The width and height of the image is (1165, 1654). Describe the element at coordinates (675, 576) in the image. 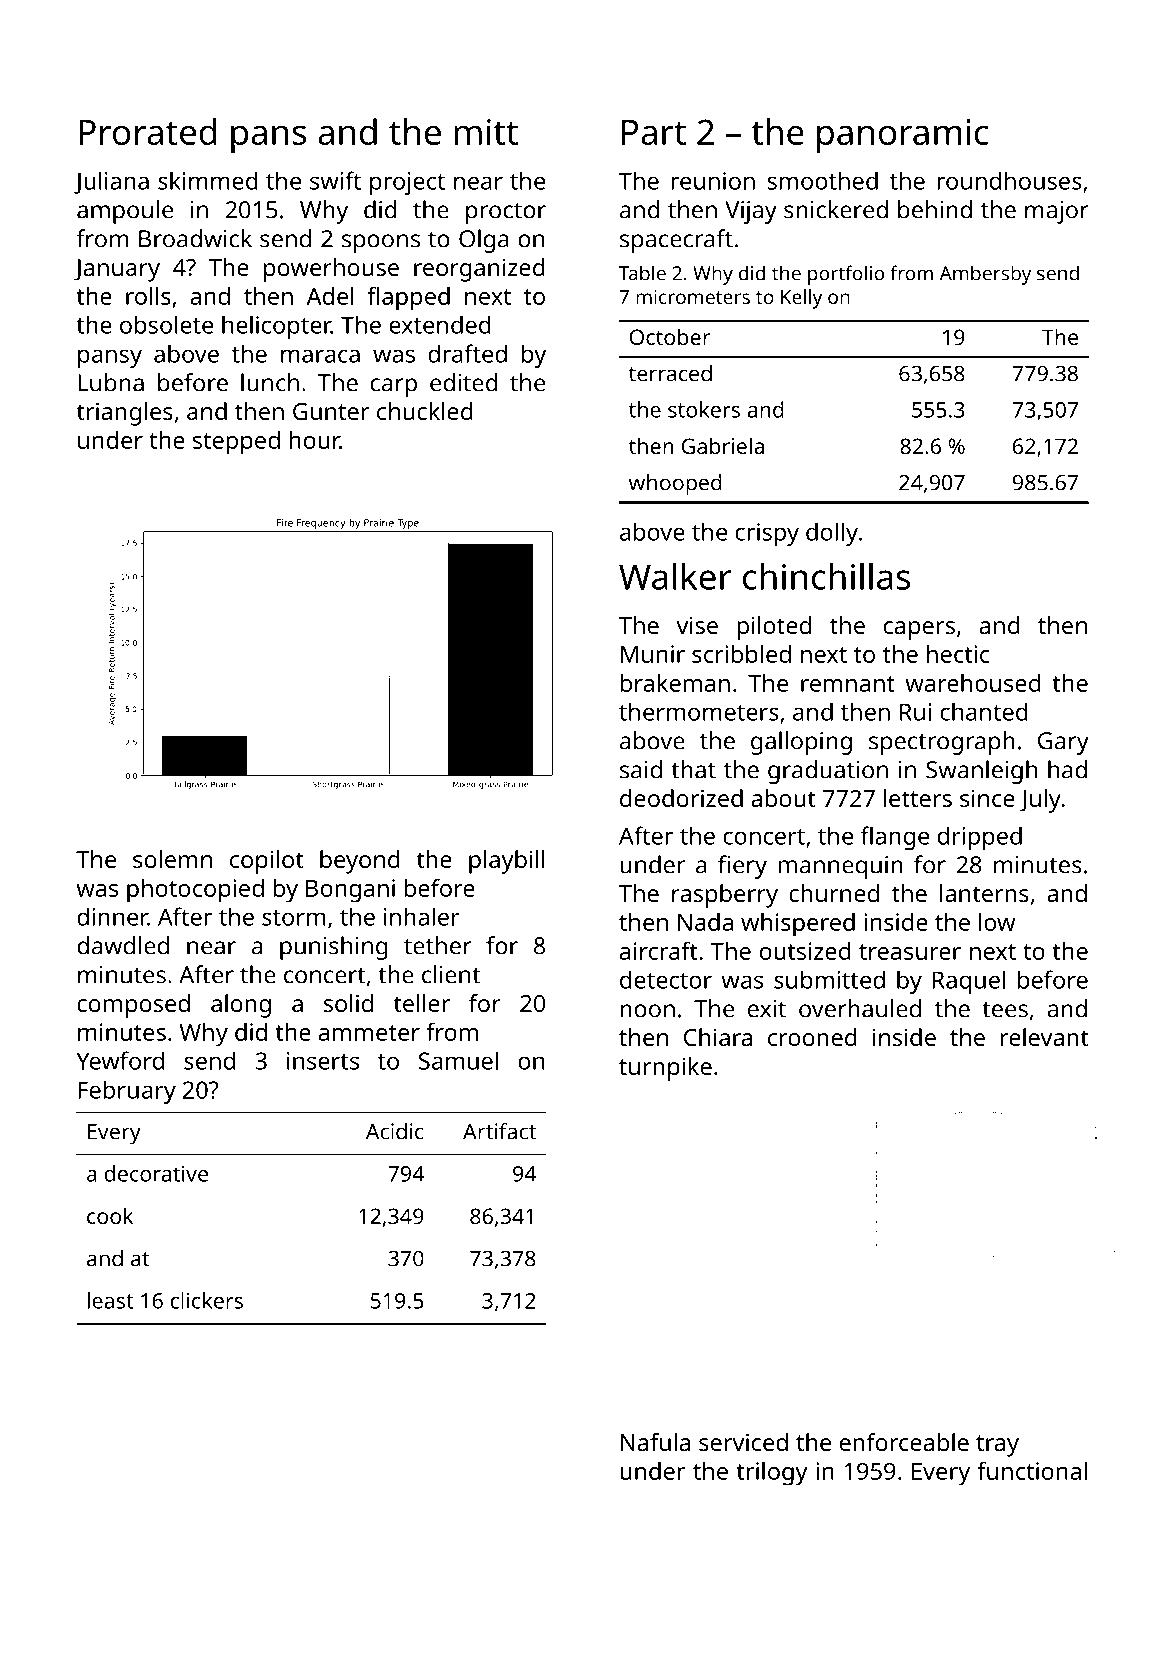

I see `Walker` at that location.
